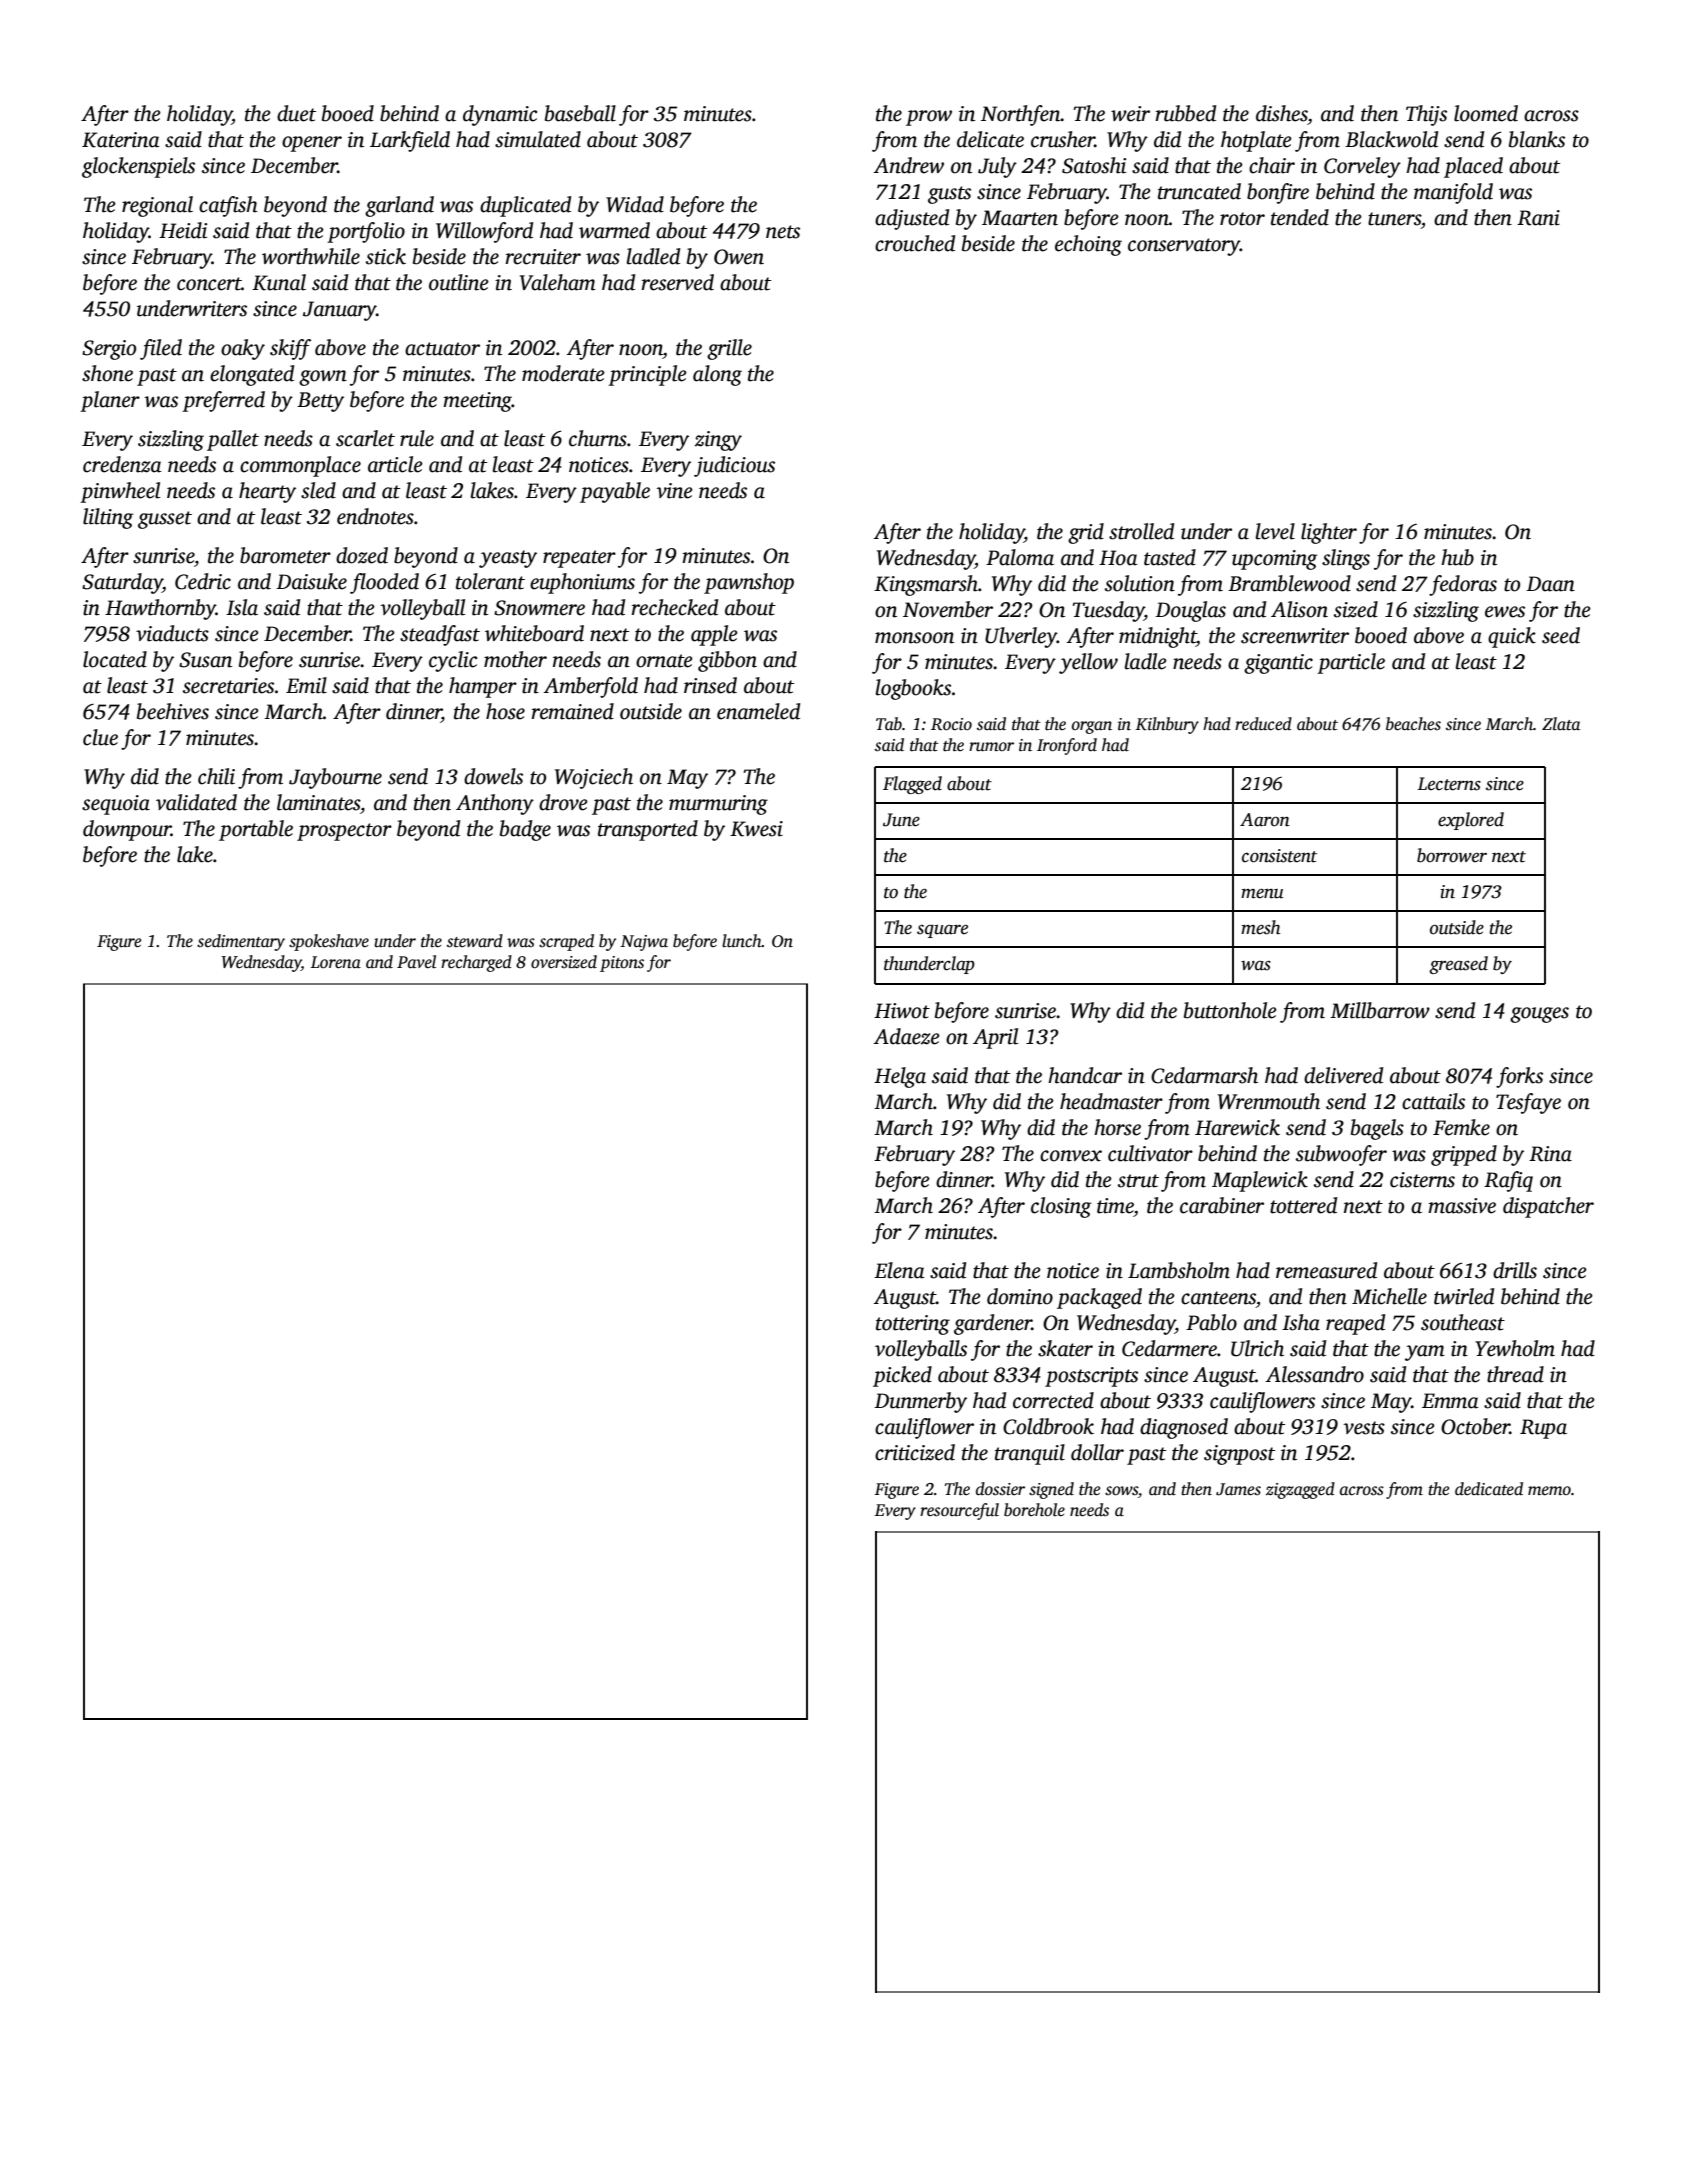  Describe the element at coordinates (913, 1325) in the document. I see `tottering` at that location.
